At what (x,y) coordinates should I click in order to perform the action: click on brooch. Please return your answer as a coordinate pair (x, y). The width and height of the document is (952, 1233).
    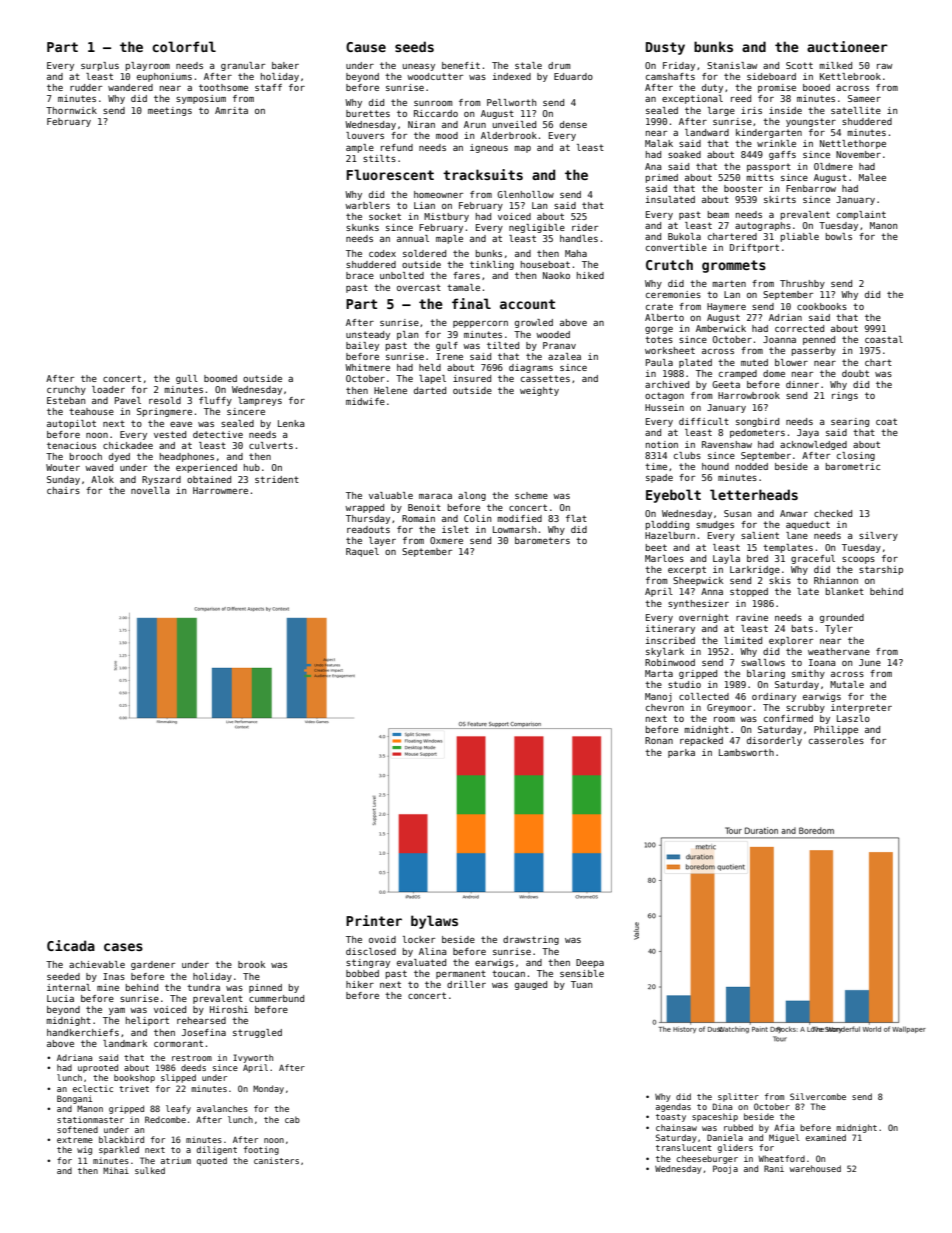
    Looking at the image, I should click on (86, 456).
